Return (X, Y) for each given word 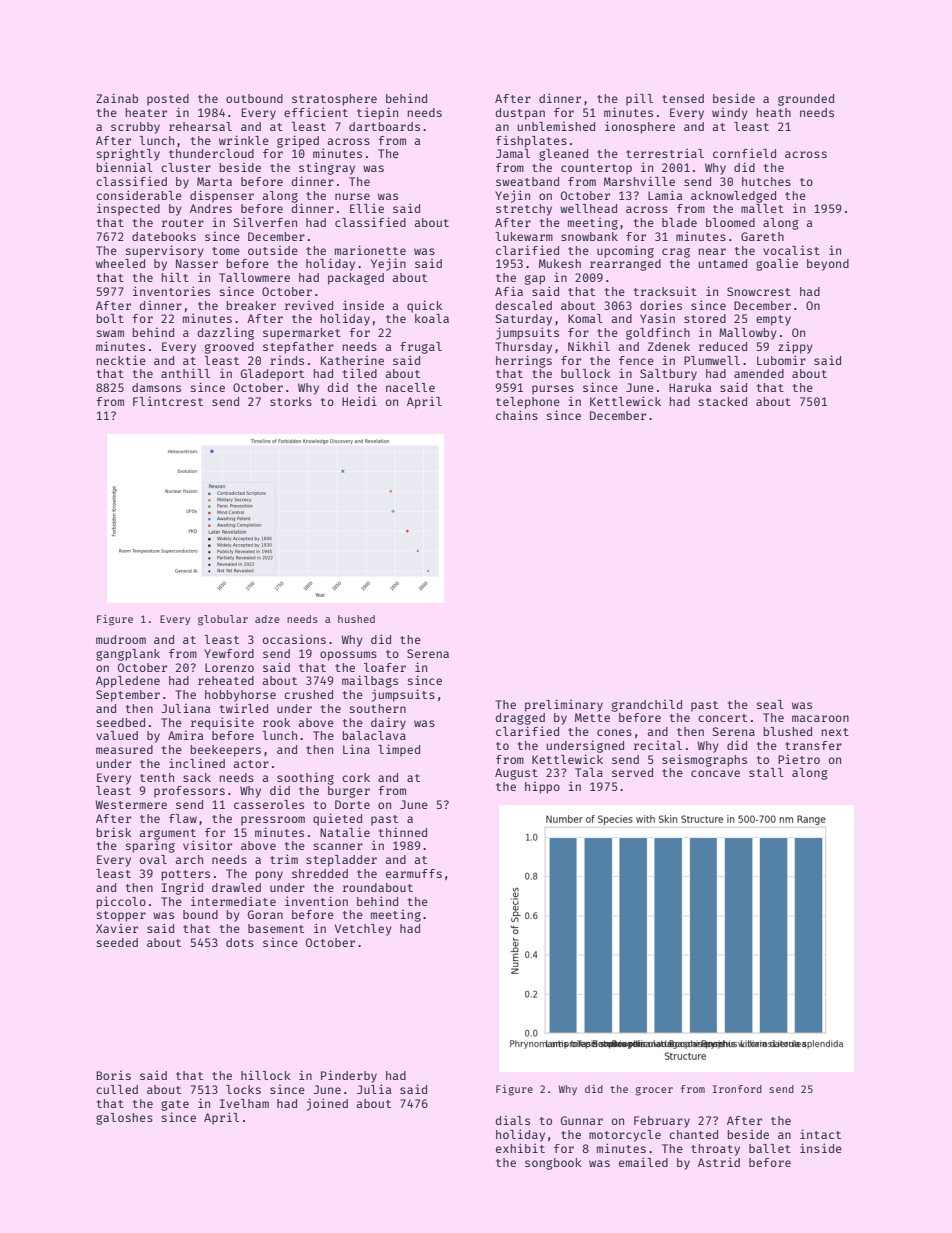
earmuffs (414, 873)
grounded (806, 100)
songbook (553, 1164)
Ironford (737, 1089)
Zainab (117, 98)
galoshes (124, 1119)
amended (759, 373)
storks (291, 401)
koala (432, 318)
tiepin (377, 113)
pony (269, 876)
